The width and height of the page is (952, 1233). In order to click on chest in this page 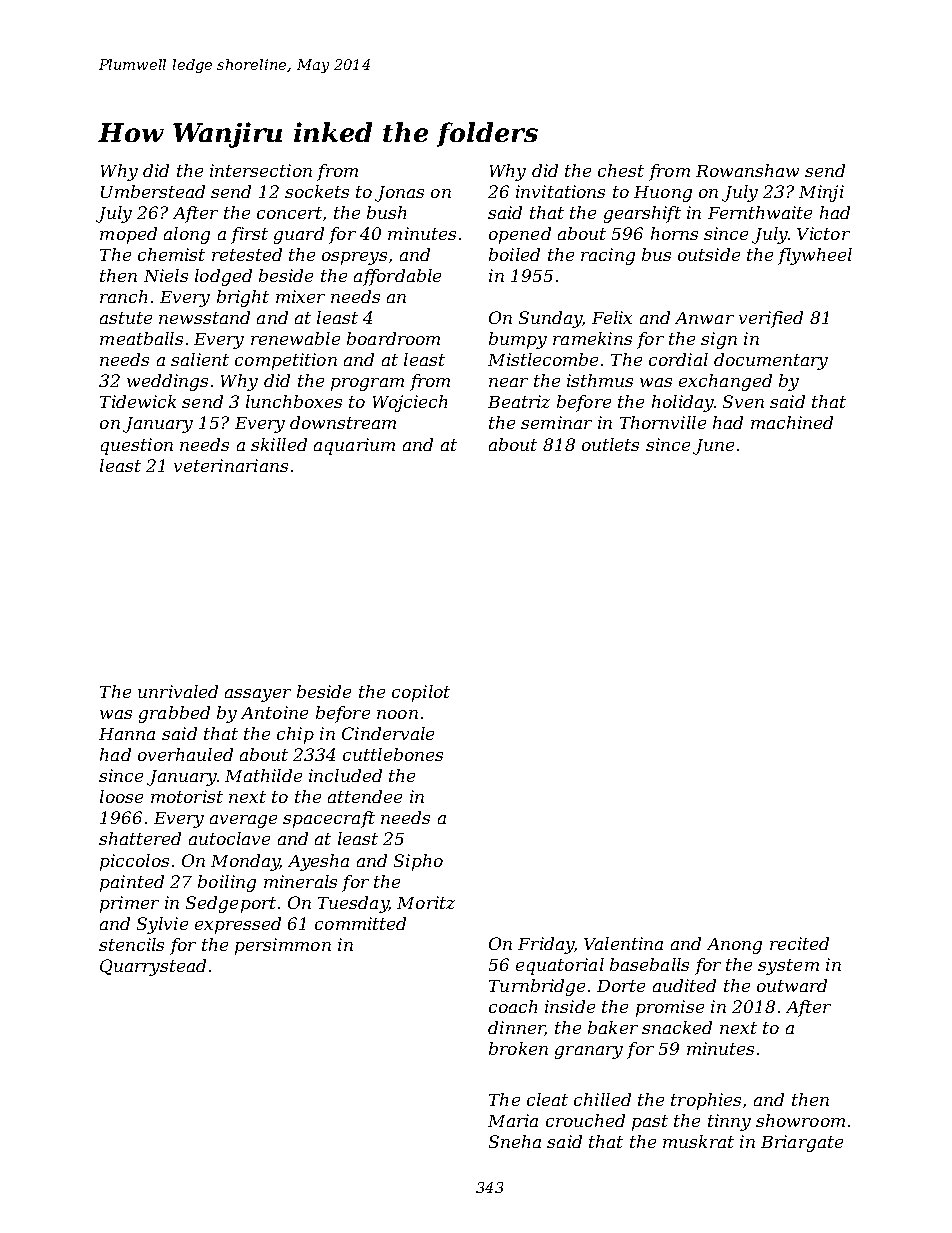, I will do `click(621, 170)`.
